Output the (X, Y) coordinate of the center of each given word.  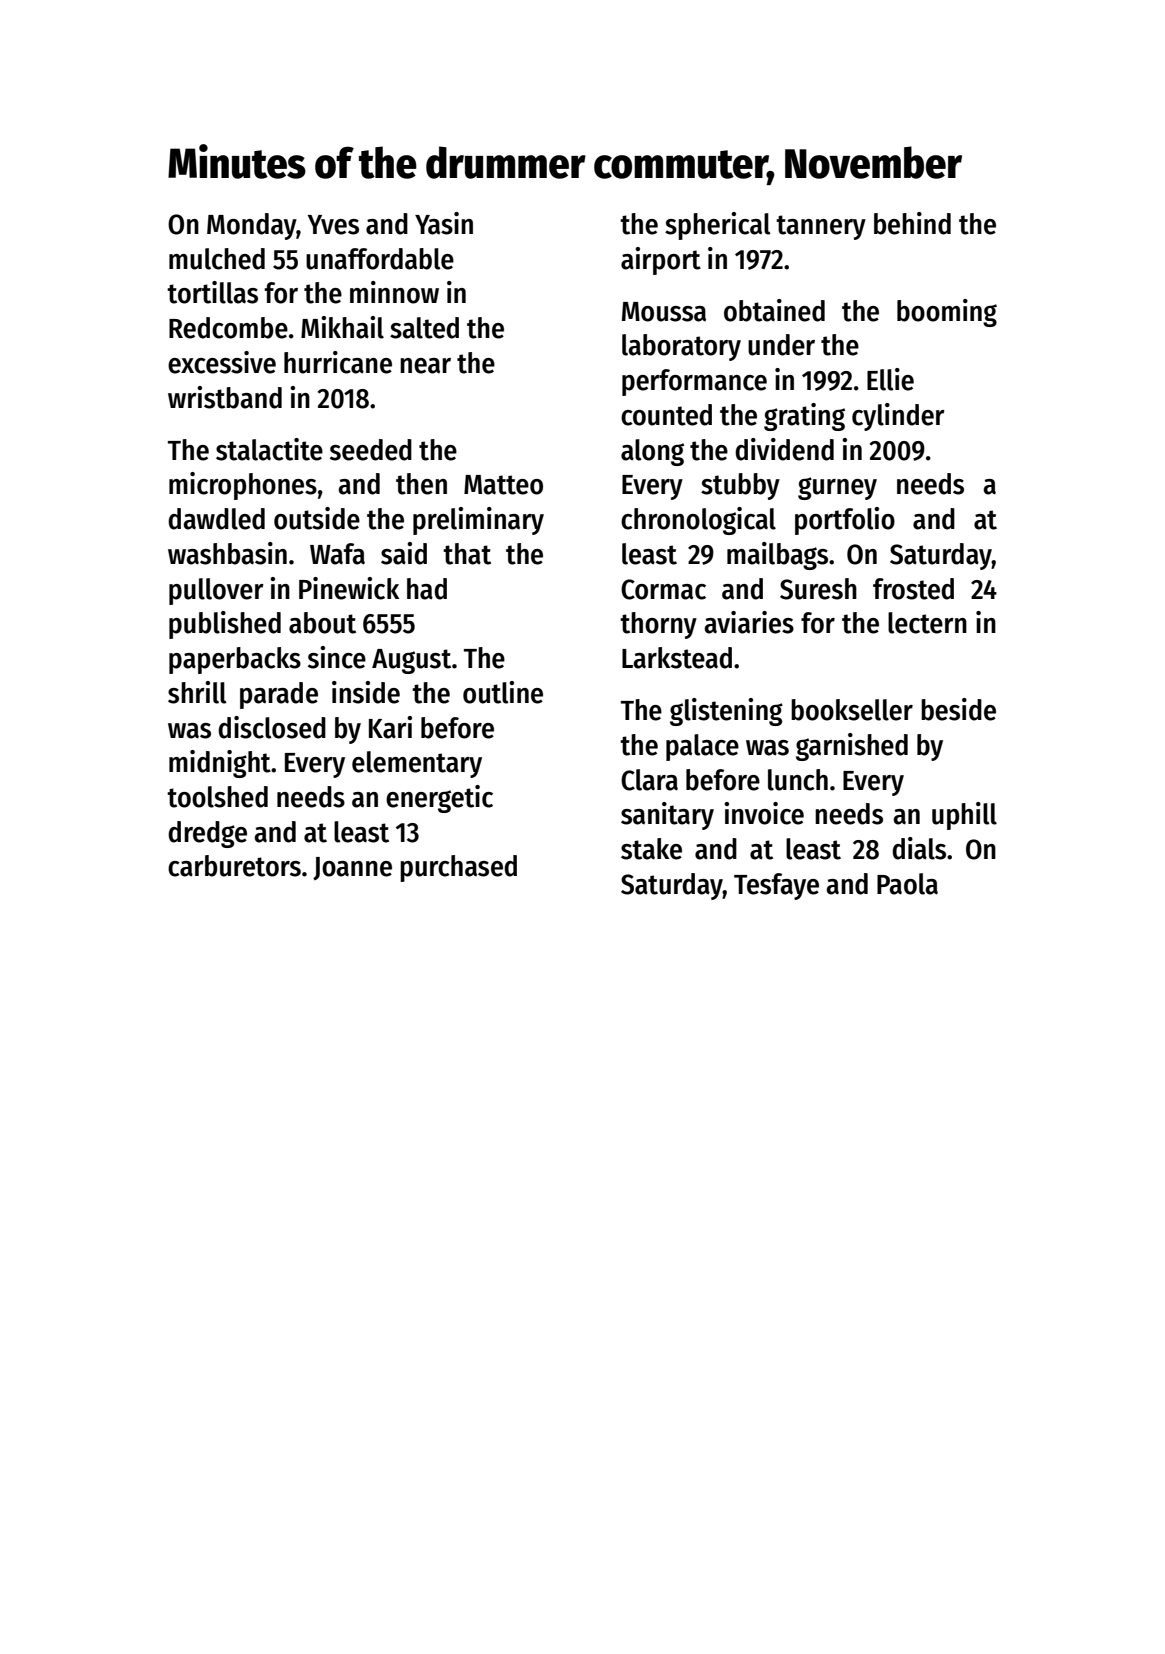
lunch (798, 780)
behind (912, 223)
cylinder (898, 417)
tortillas (212, 292)
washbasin (227, 553)
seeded (371, 450)
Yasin (444, 223)
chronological (698, 521)
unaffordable (380, 259)
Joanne (352, 868)
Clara (649, 780)
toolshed (217, 797)
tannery (821, 227)
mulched (217, 259)
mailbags (777, 556)
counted (666, 415)
